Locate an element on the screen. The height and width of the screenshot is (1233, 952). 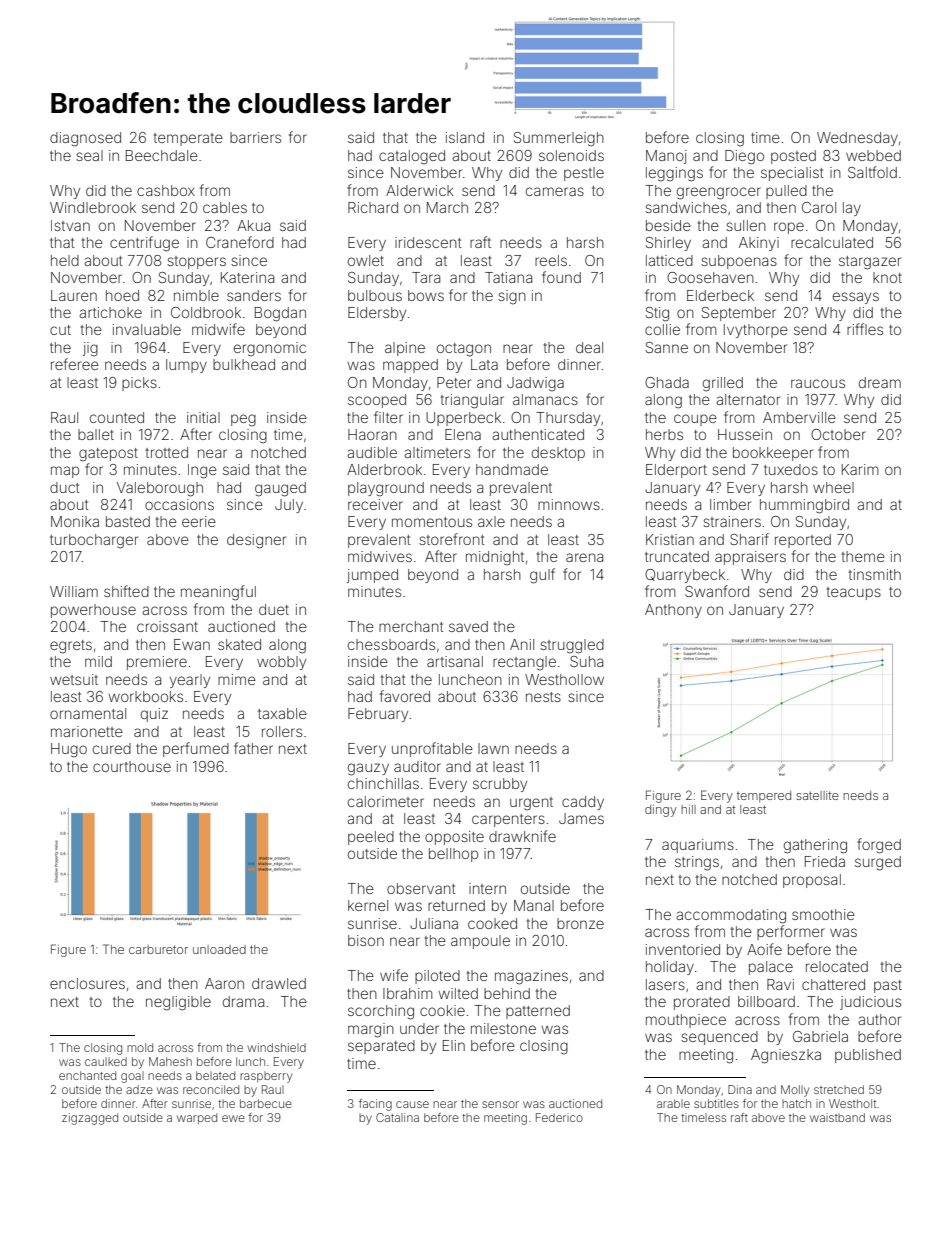
waistband is located at coordinates (837, 1117).
